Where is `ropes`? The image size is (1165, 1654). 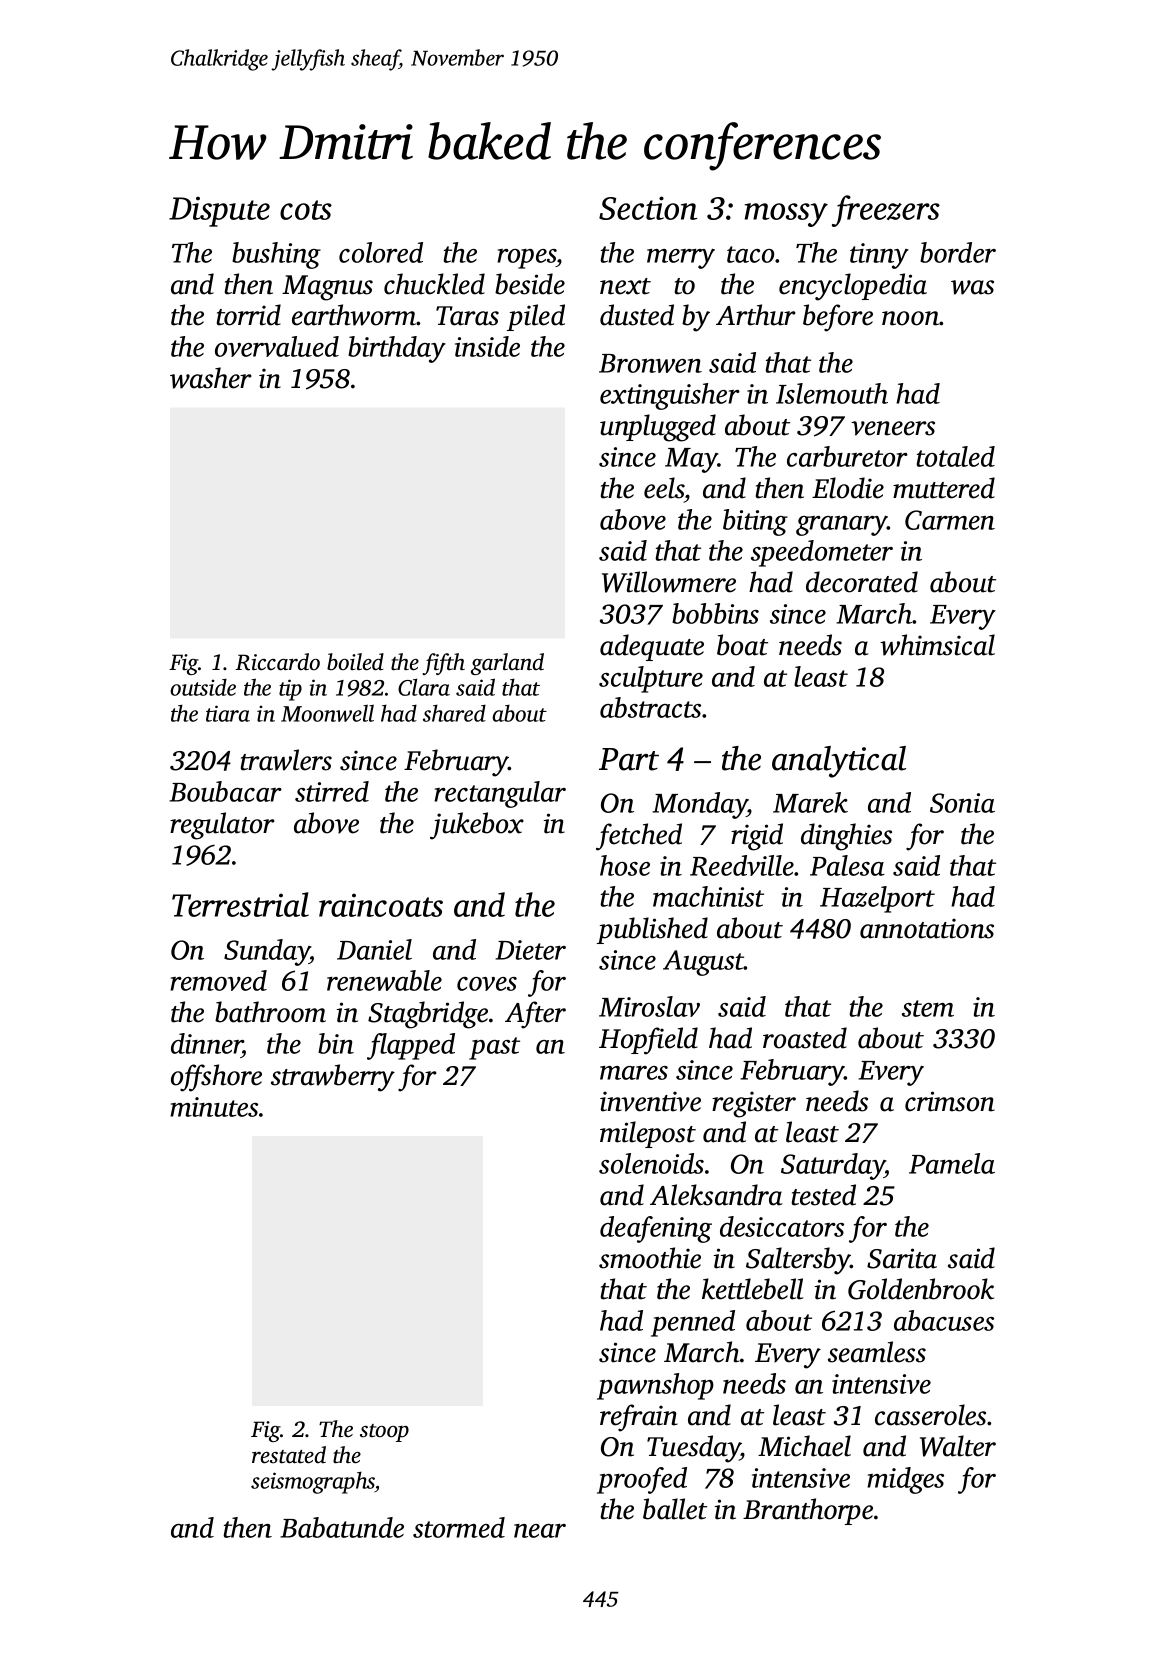
ropes is located at coordinates (526, 259).
